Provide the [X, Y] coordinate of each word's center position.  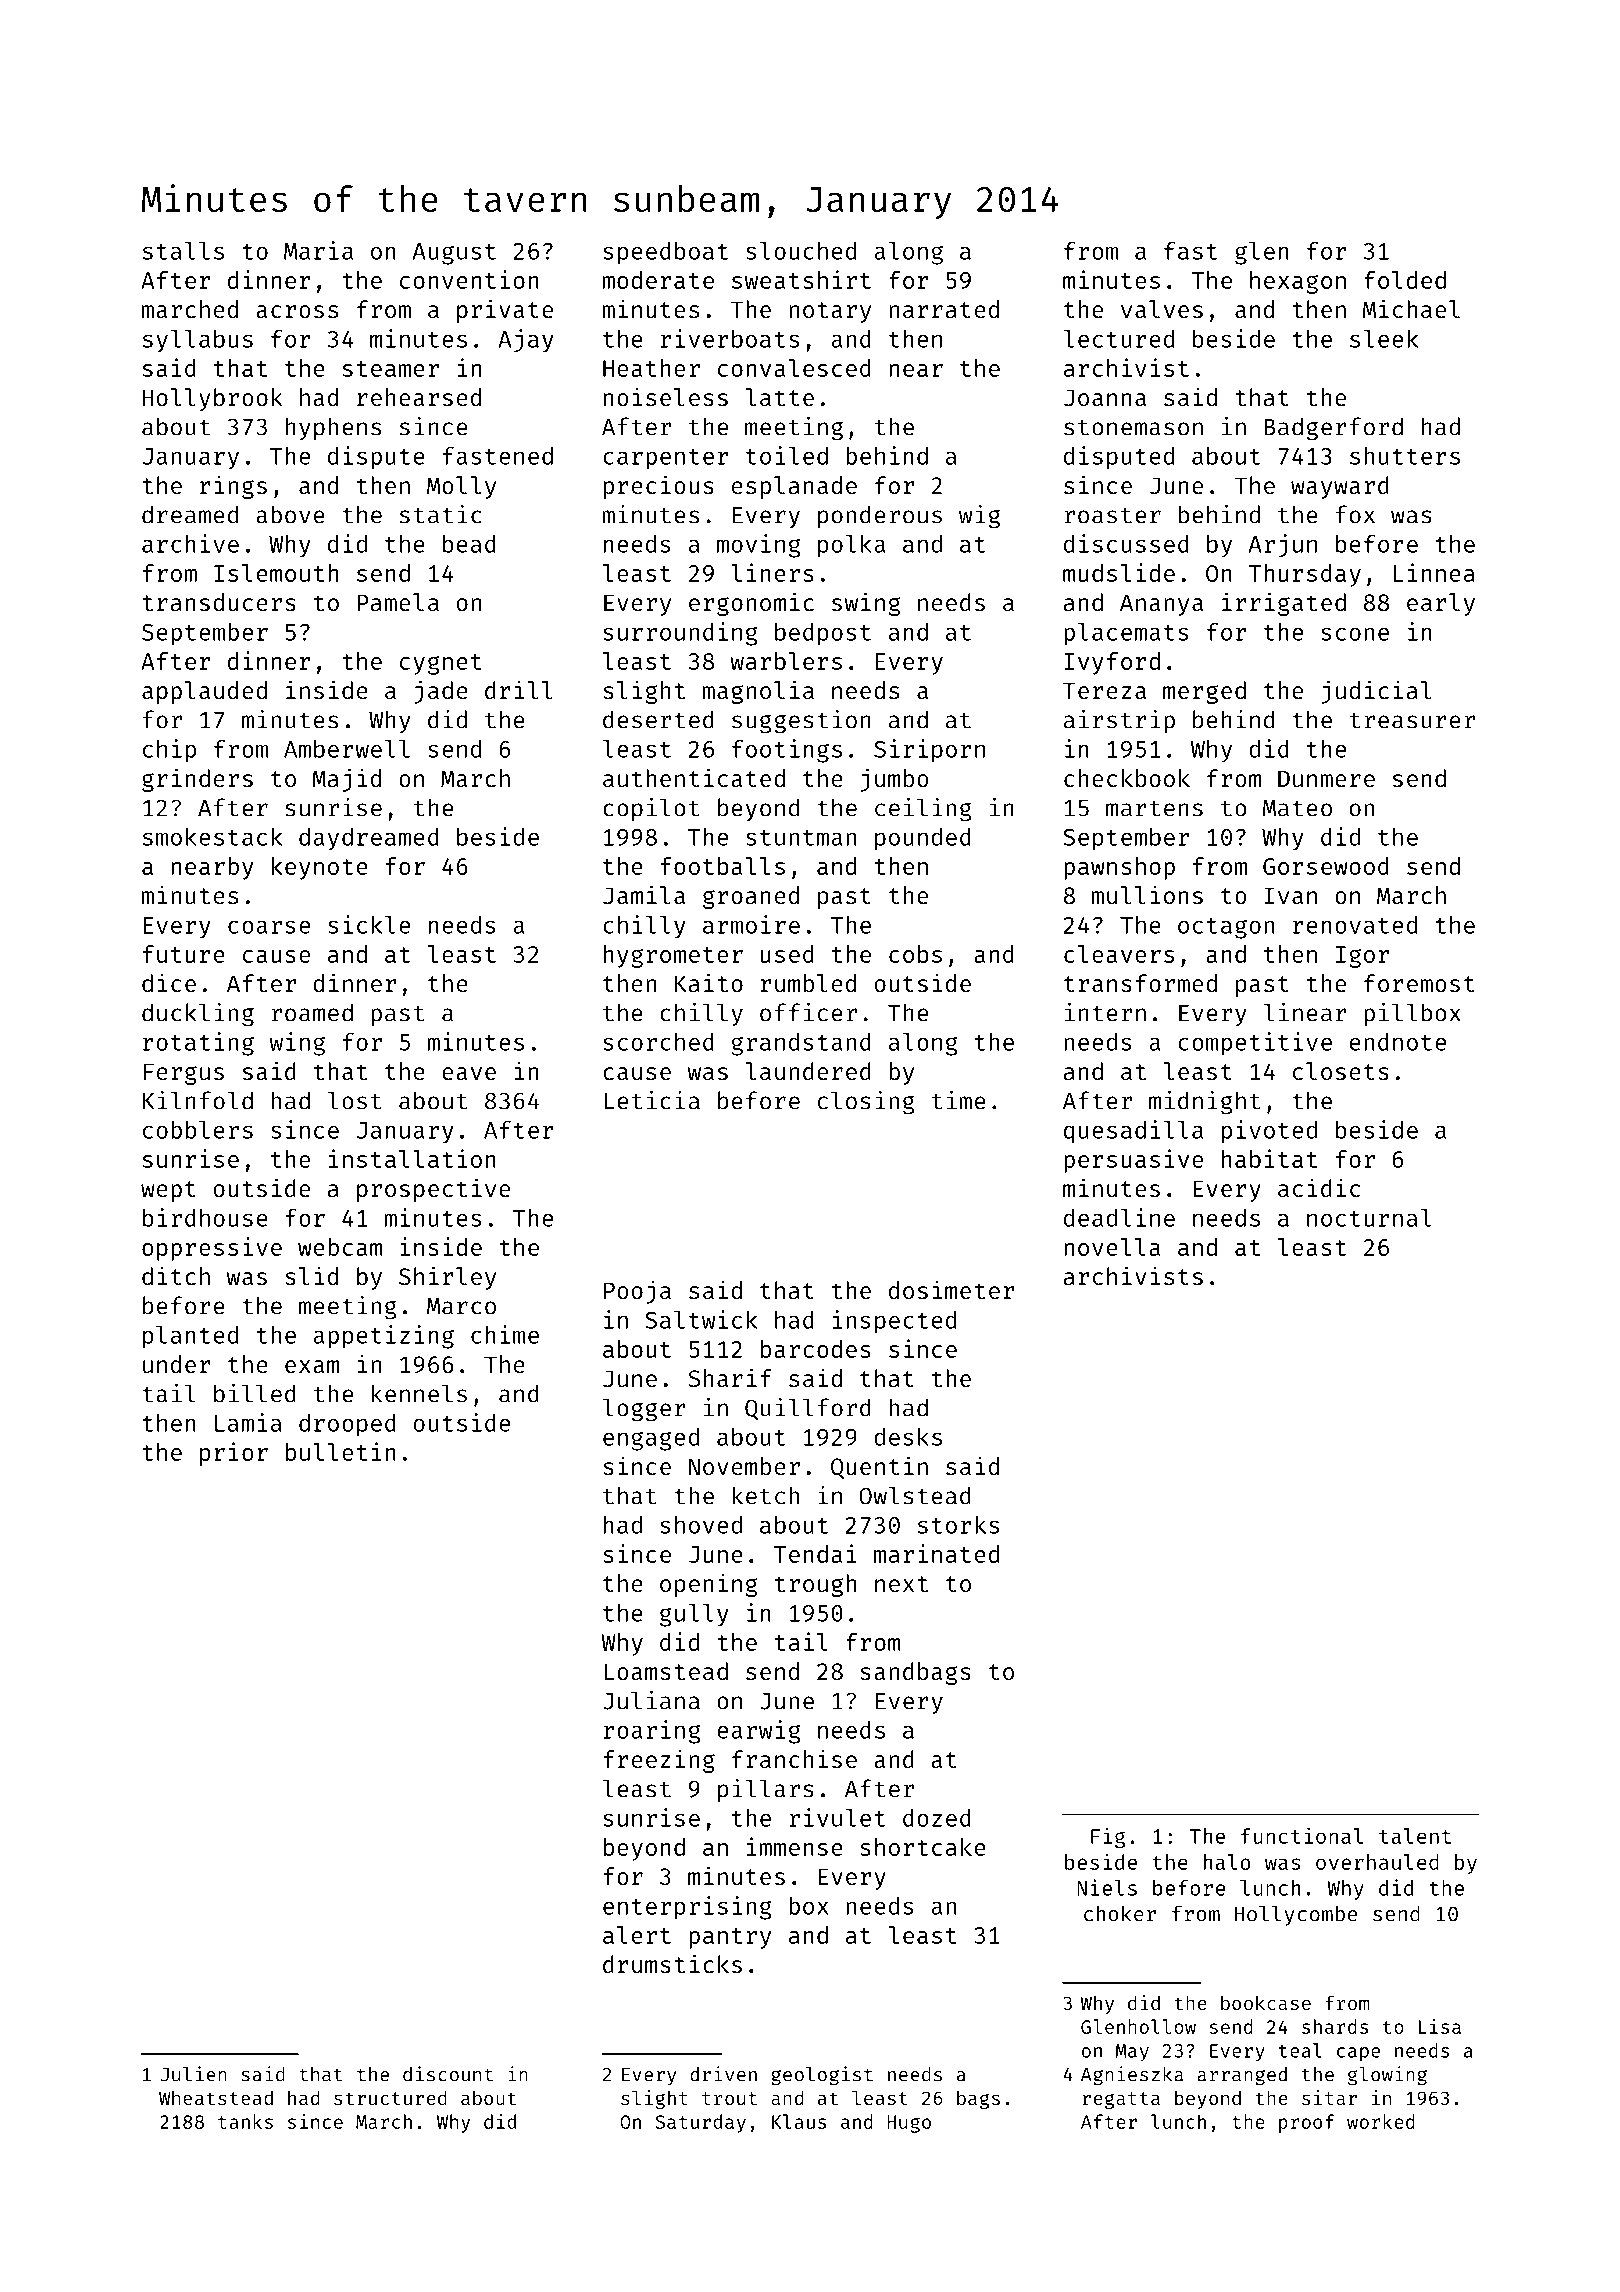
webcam [340, 1247]
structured [390, 2097]
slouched [801, 251]
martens [1154, 808]
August [454, 254]
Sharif [730, 1377]
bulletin [341, 1451]
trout [729, 2098]
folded [1405, 280]
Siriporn [929, 751]
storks [958, 1525]
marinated [936, 1553]
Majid [346, 780]
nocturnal [1369, 1218]
